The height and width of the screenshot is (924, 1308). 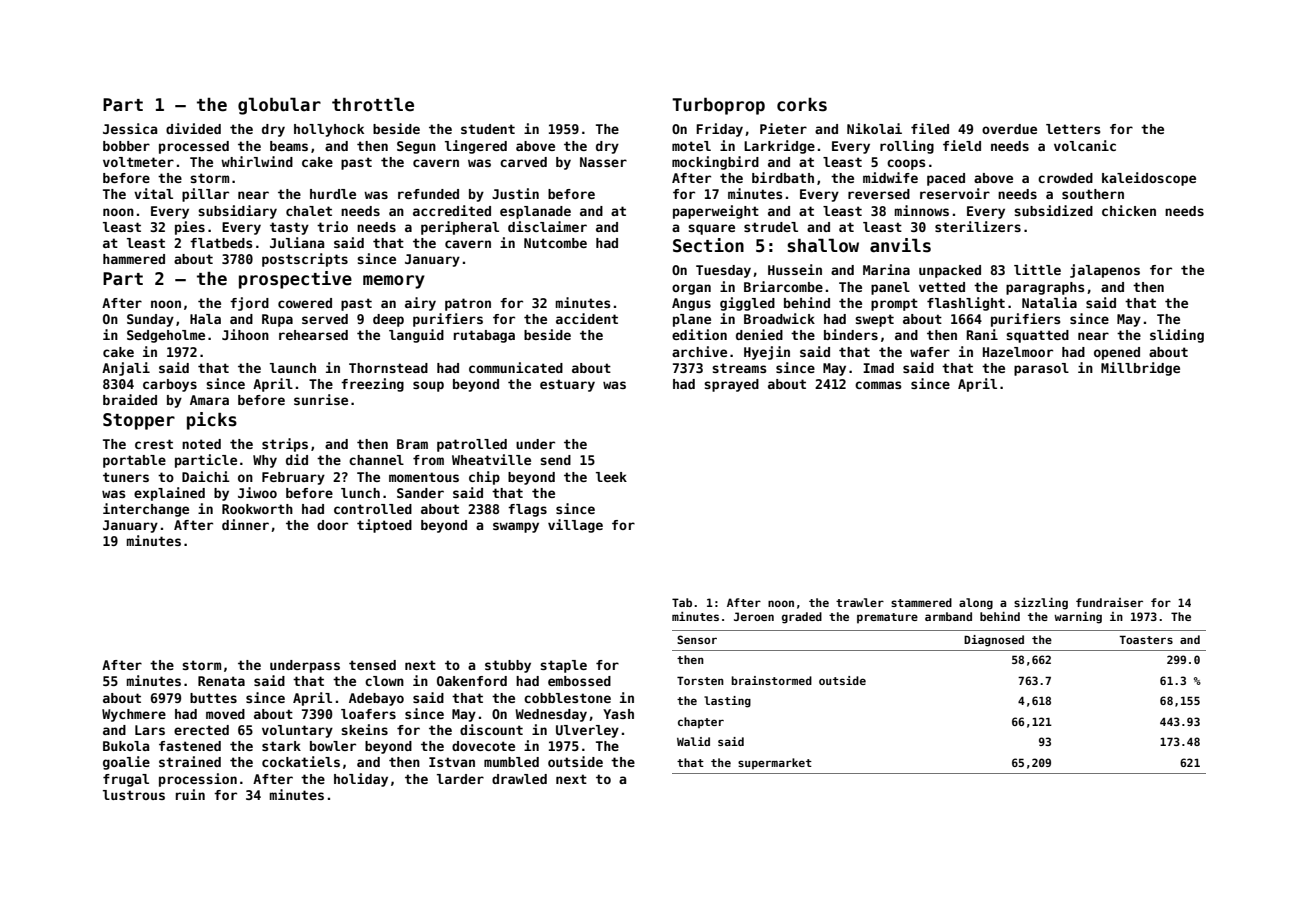 What do you see at coordinates (1109, 602) in the screenshot?
I see `fundraiser` at bounding box center [1109, 602].
